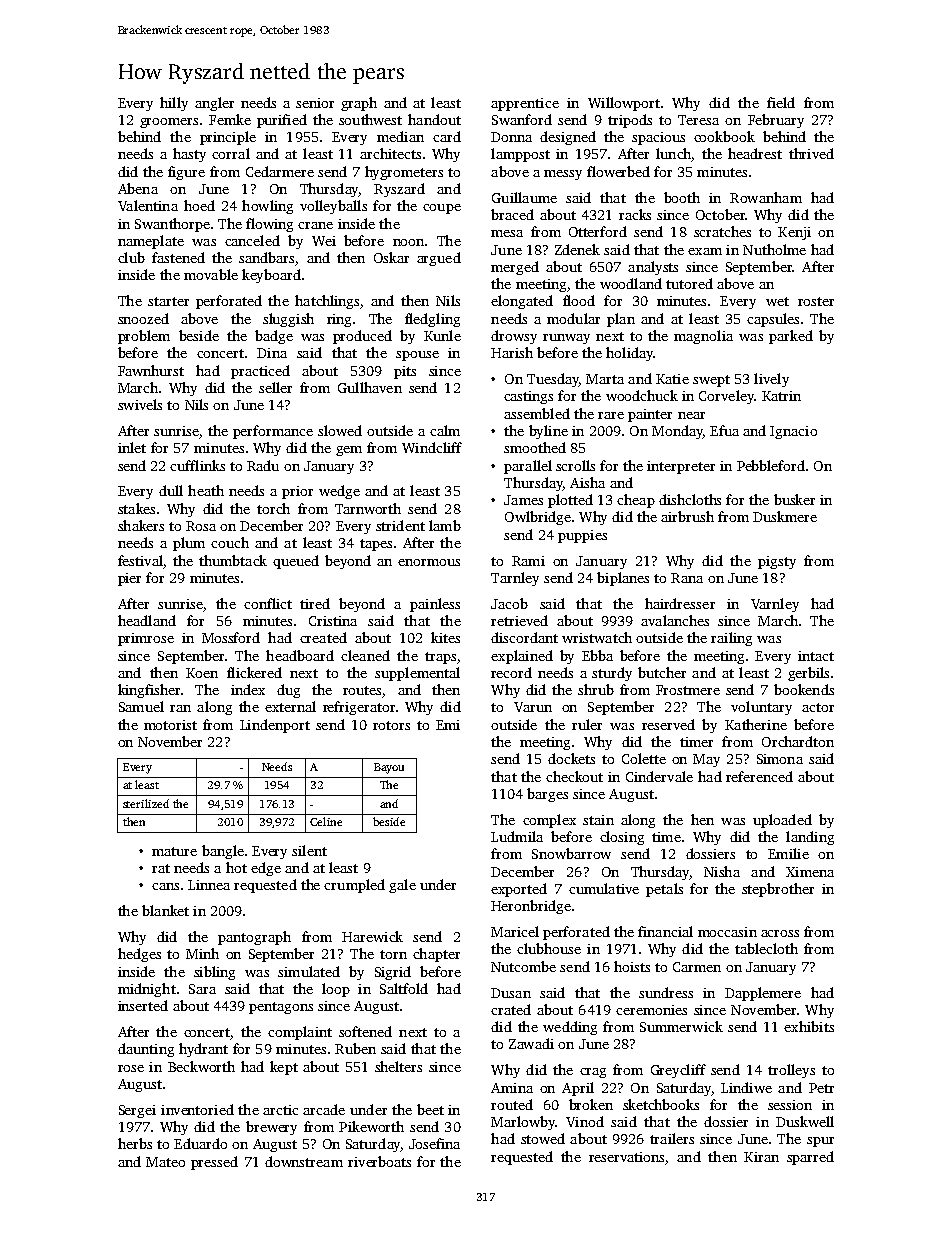 The image size is (952, 1233). I want to click on Jacob, so click(509, 603).
